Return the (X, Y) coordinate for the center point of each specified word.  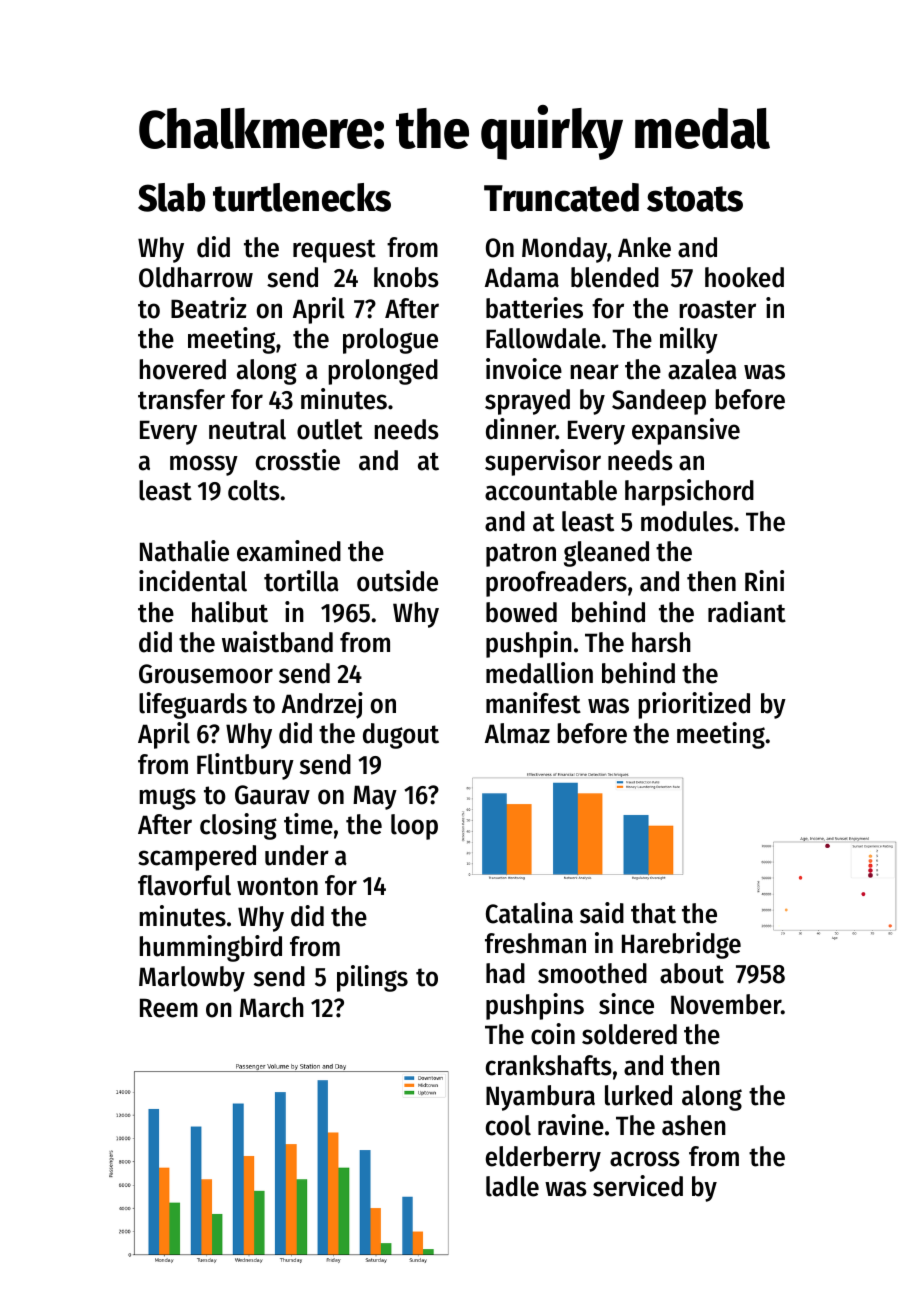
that (653, 913)
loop (414, 827)
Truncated (561, 197)
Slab (171, 197)
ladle (512, 1186)
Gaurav (272, 795)
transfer (181, 399)
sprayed (527, 402)
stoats (695, 199)
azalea (702, 369)
